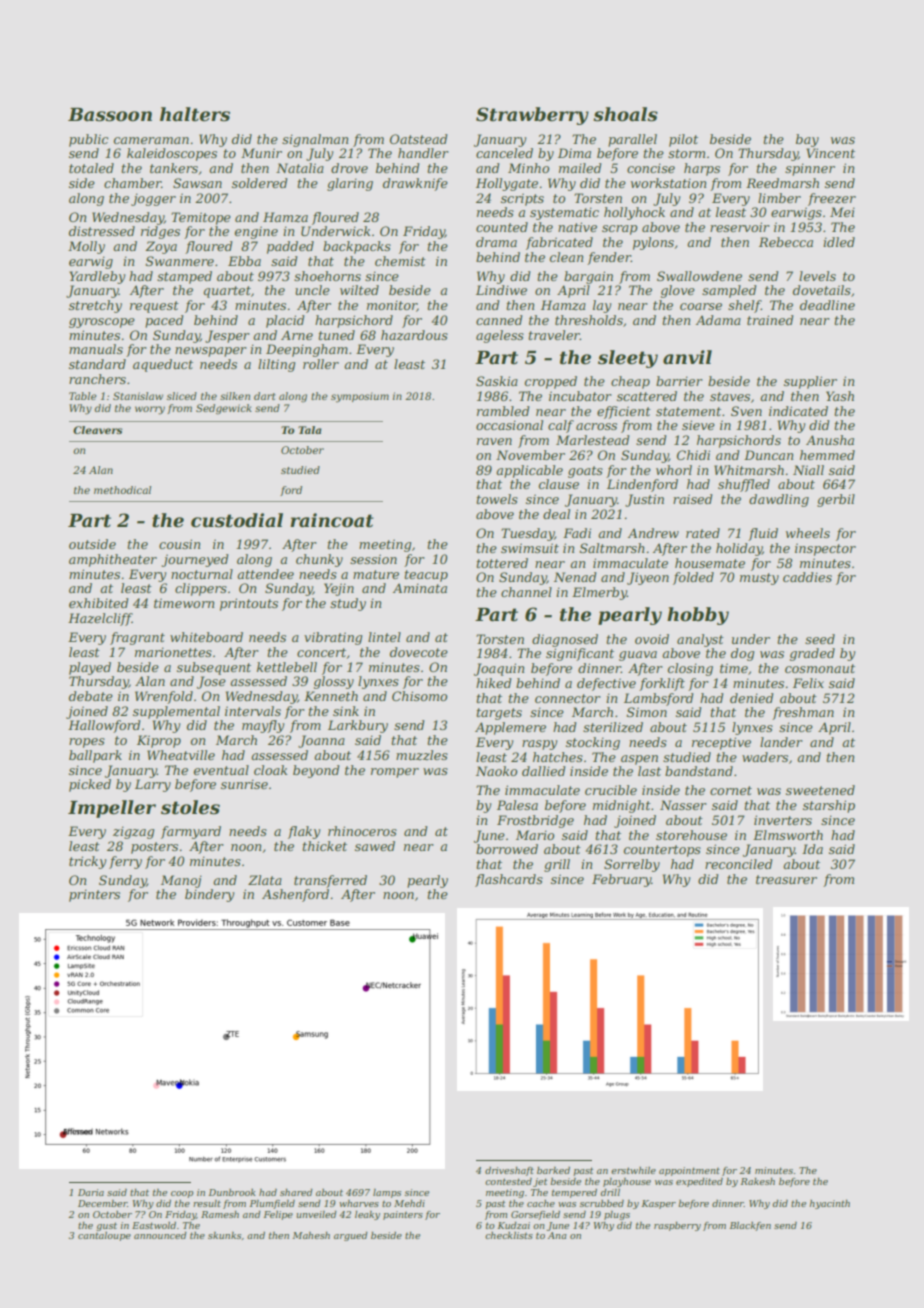 The width and height of the screenshot is (924, 1308). What do you see at coordinates (209, 895) in the screenshot?
I see `bindery` at bounding box center [209, 895].
